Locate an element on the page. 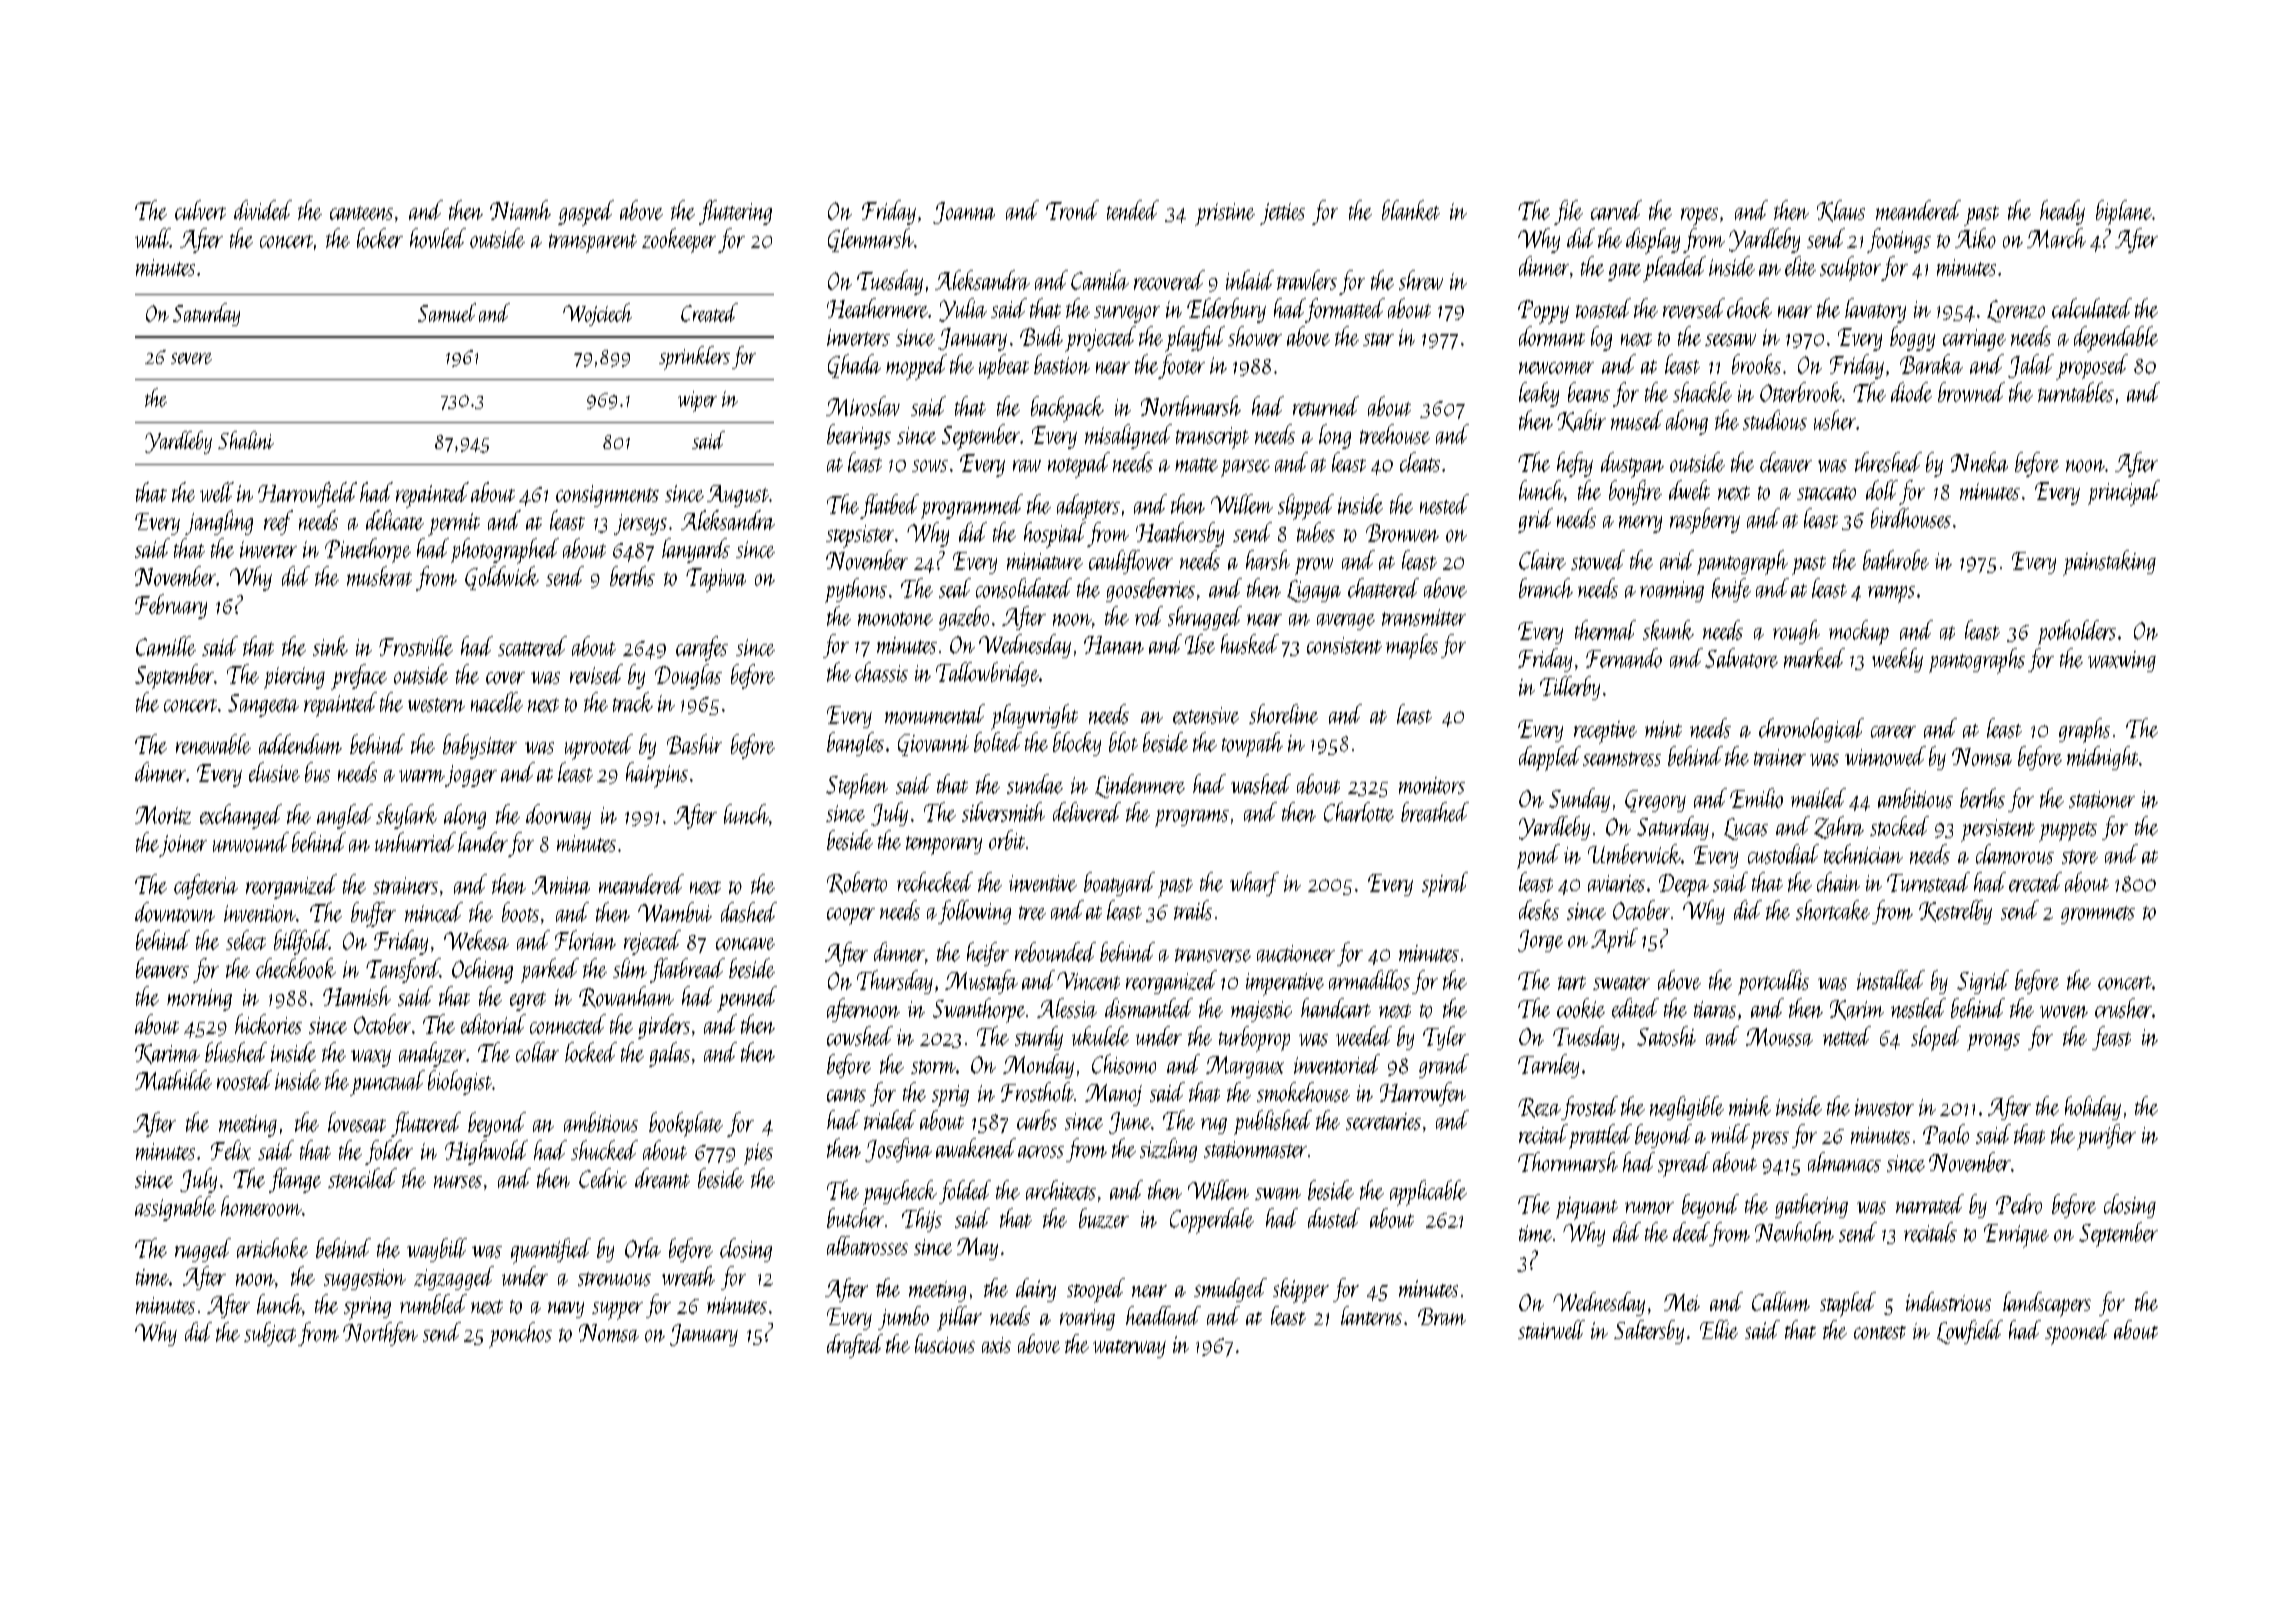  transparent is located at coordinates (593, 243).
